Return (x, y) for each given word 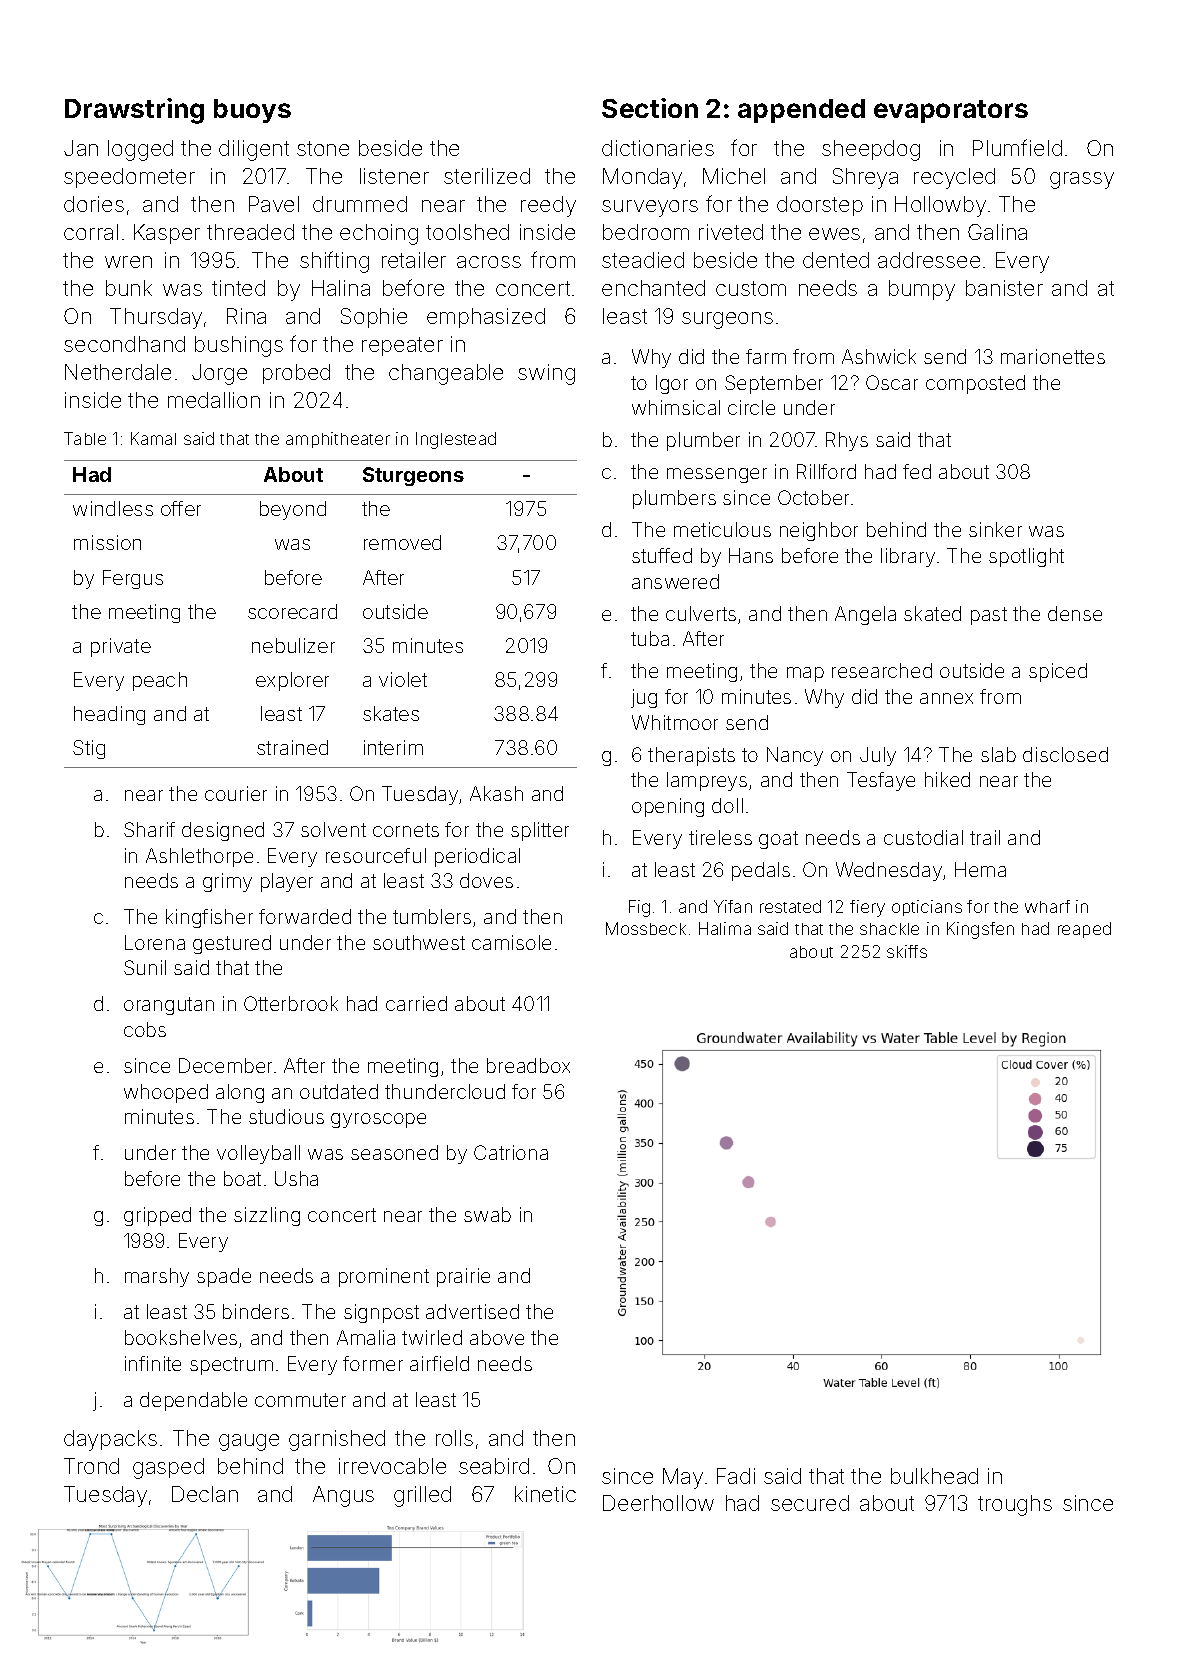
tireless (720, 837)
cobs (145, 1029)
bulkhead (934, 1476)
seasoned (394, 1152)
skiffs (907, 951)
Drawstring (134, 111)
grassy (1082, 180)
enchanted (653, 288)
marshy (157, 1277)
